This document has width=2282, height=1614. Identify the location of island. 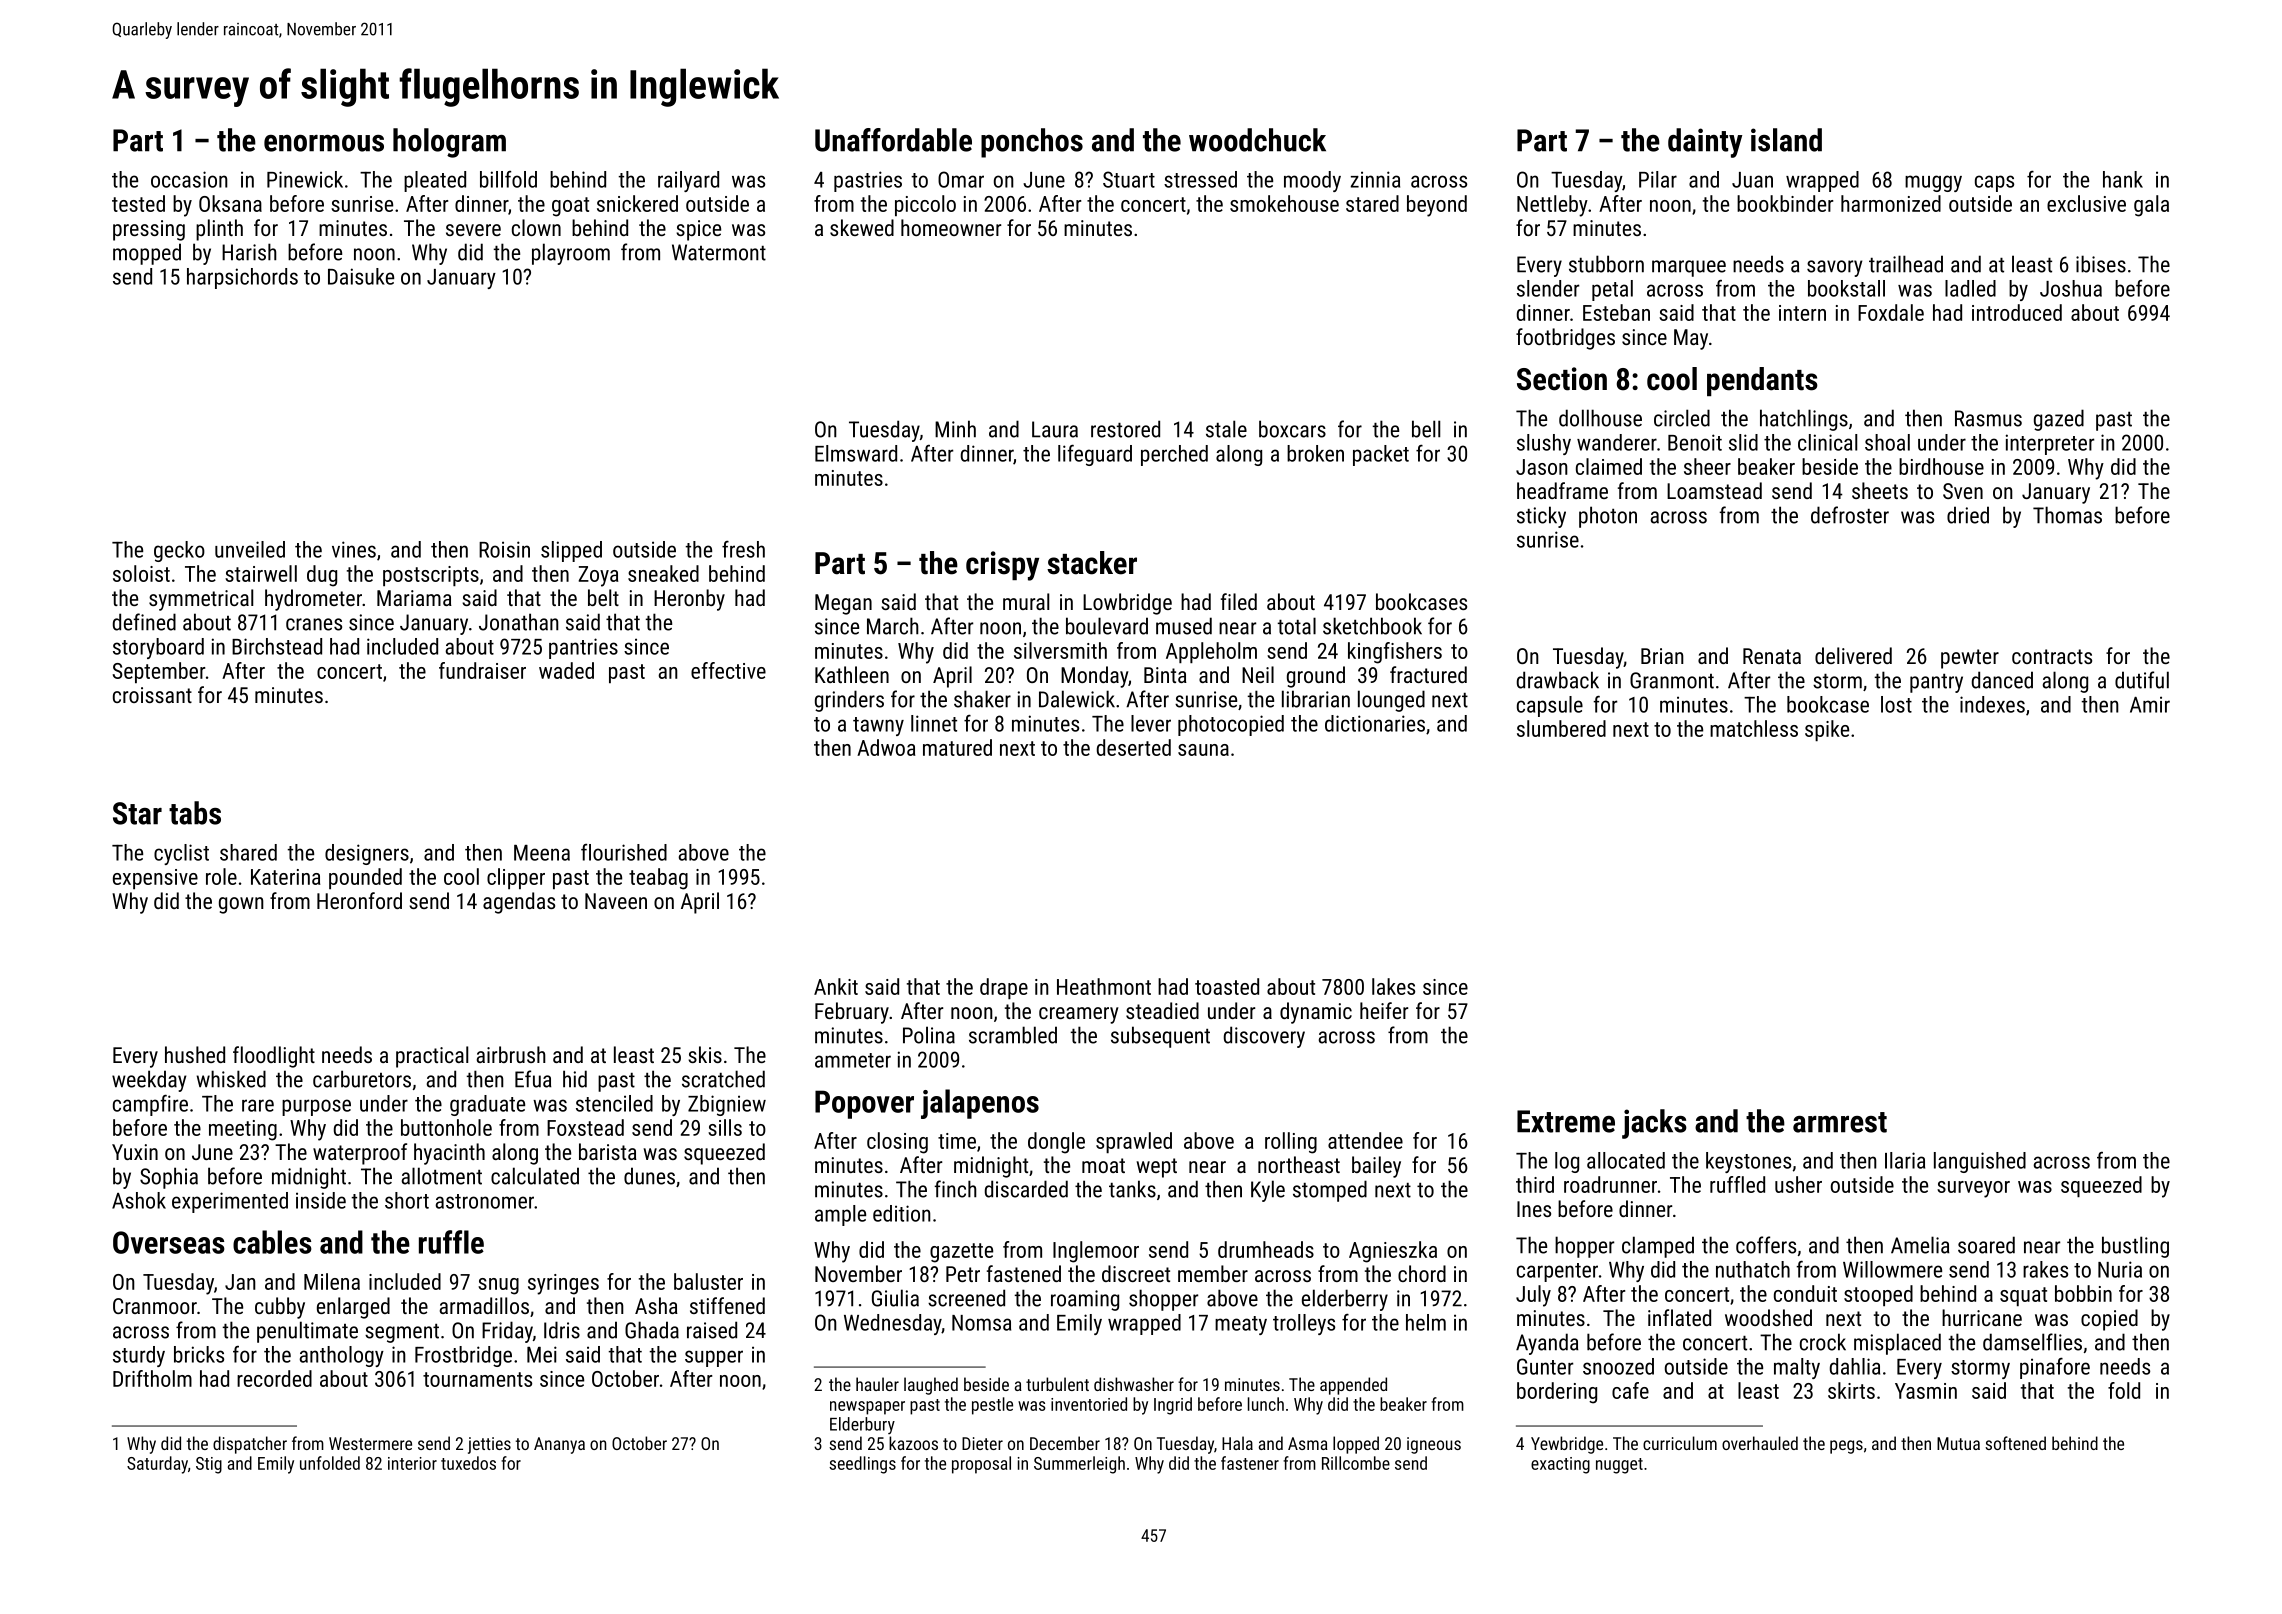
(1786, 140).
